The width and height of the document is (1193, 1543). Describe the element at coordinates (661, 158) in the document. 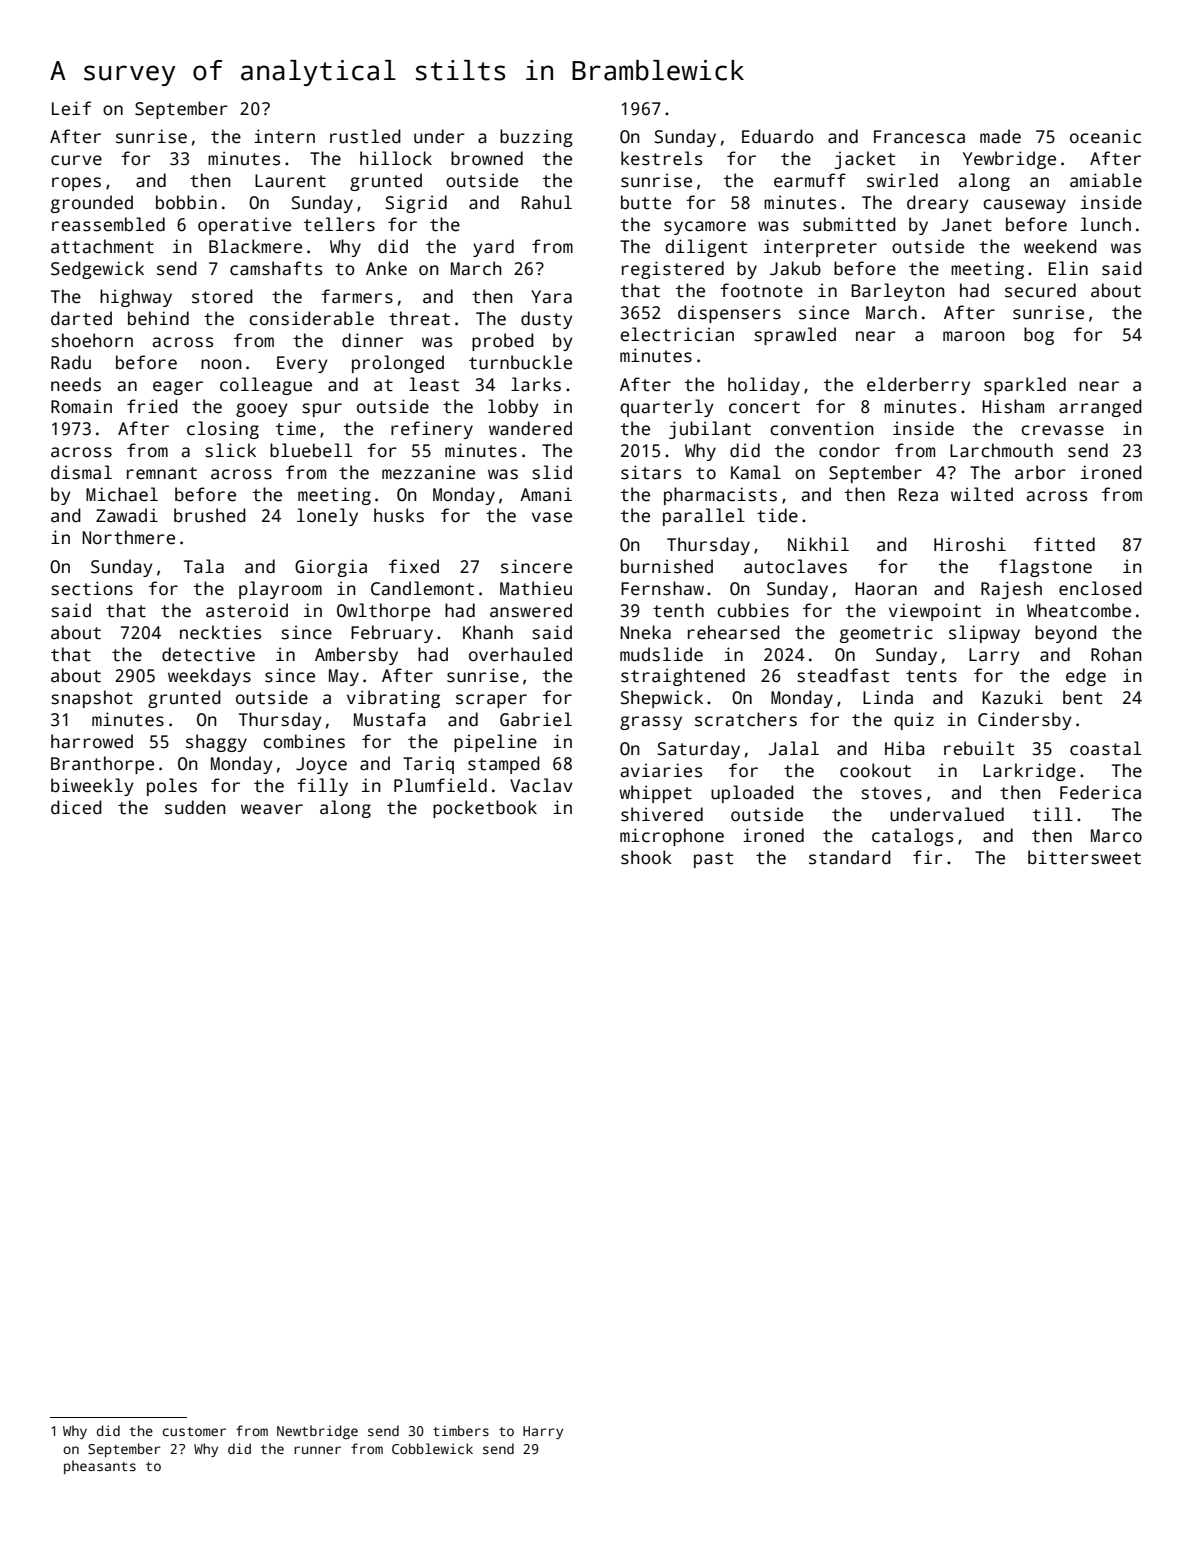

I see `kestrels` at that location.
